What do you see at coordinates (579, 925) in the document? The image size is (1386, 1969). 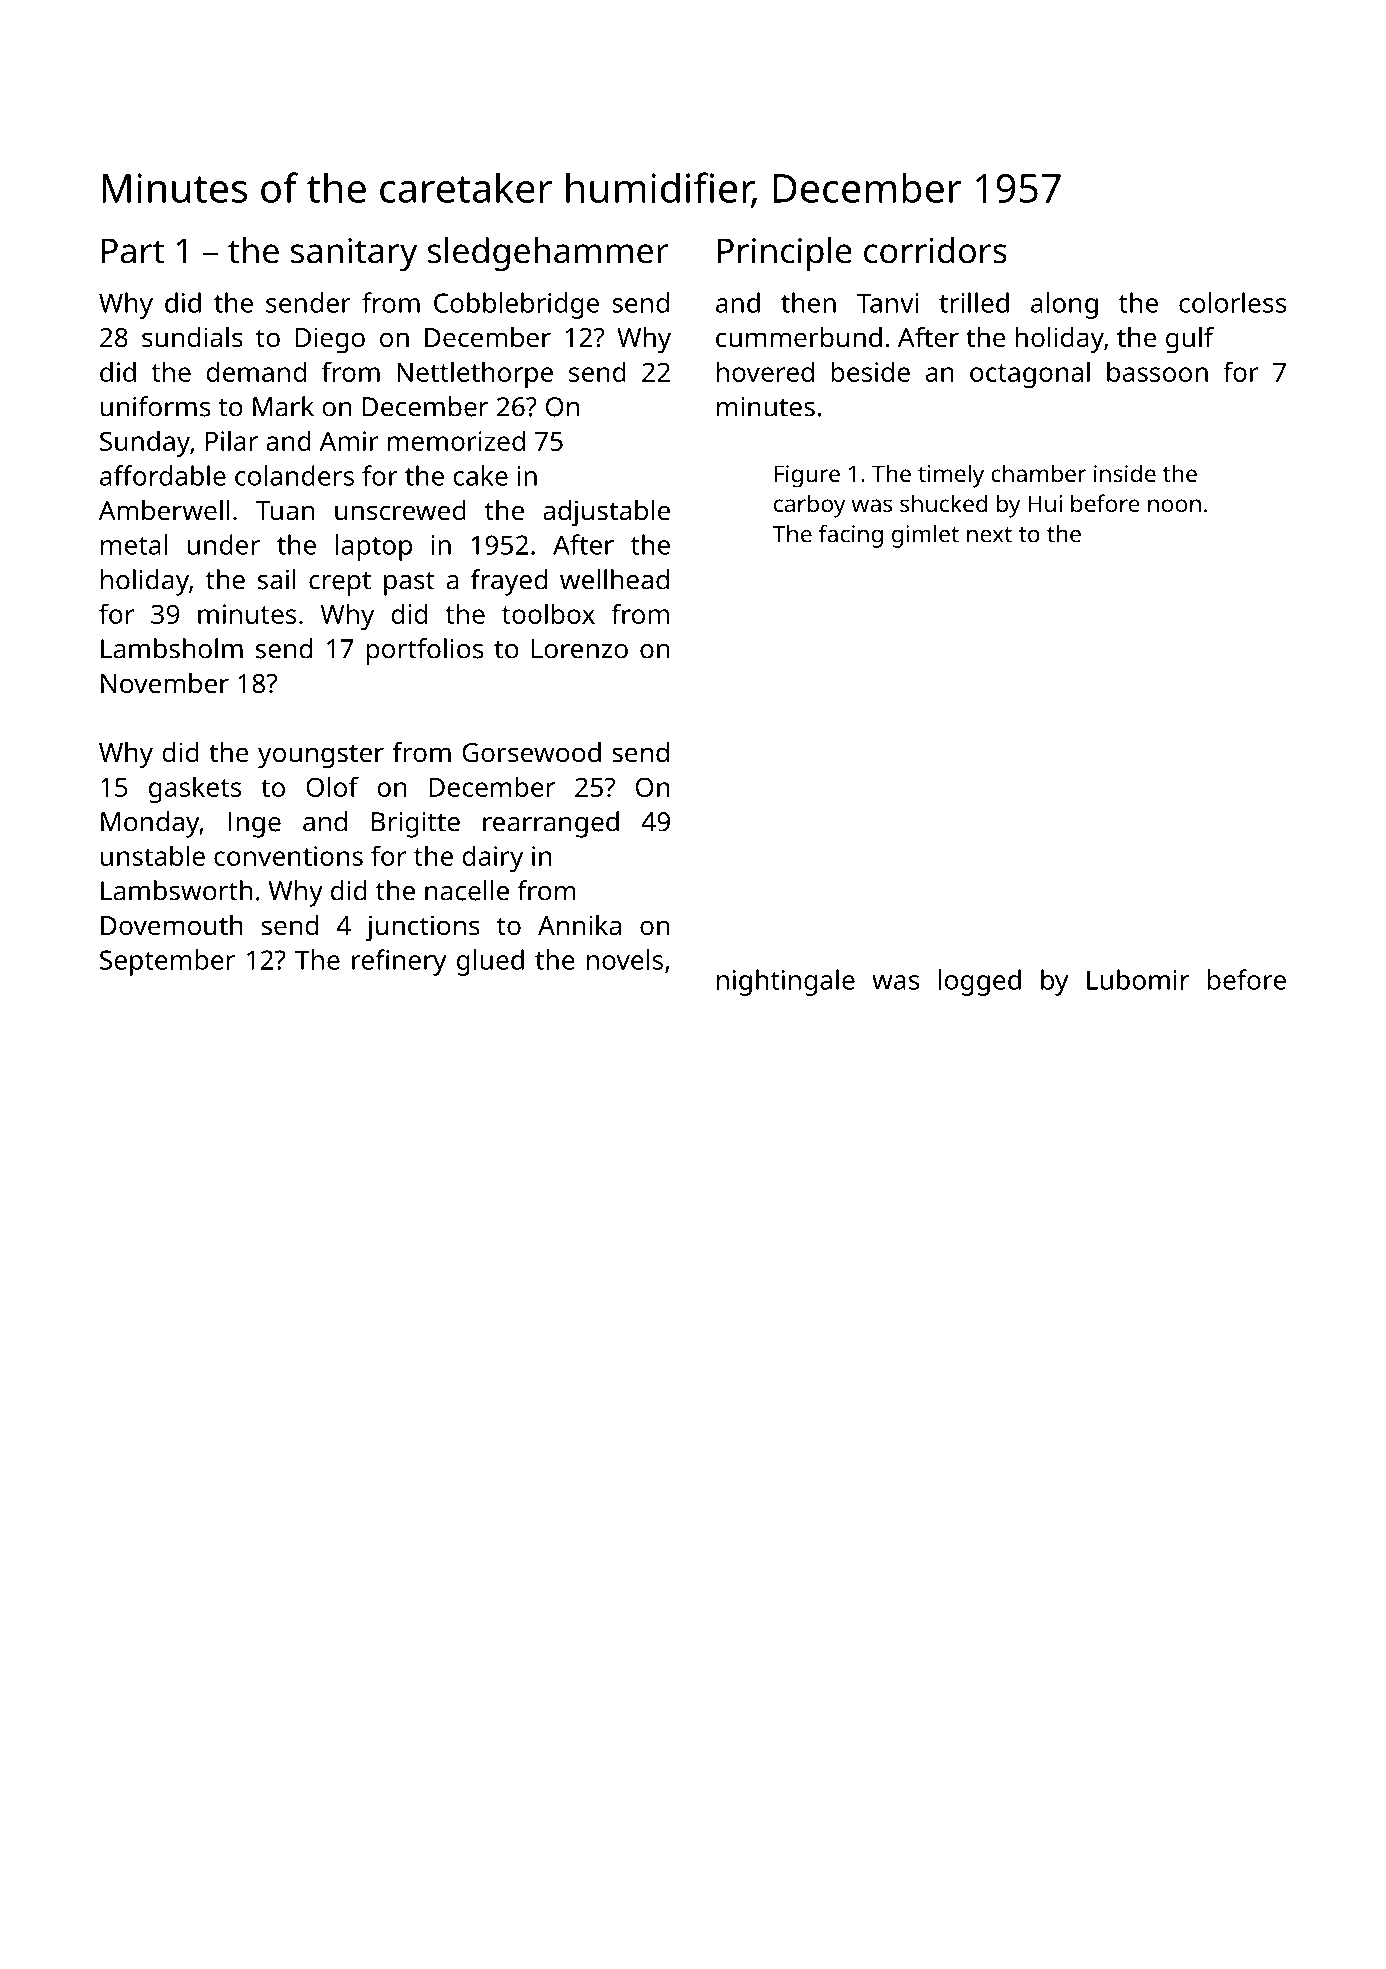 I see `Annika` at bounding box center [579, 925].
